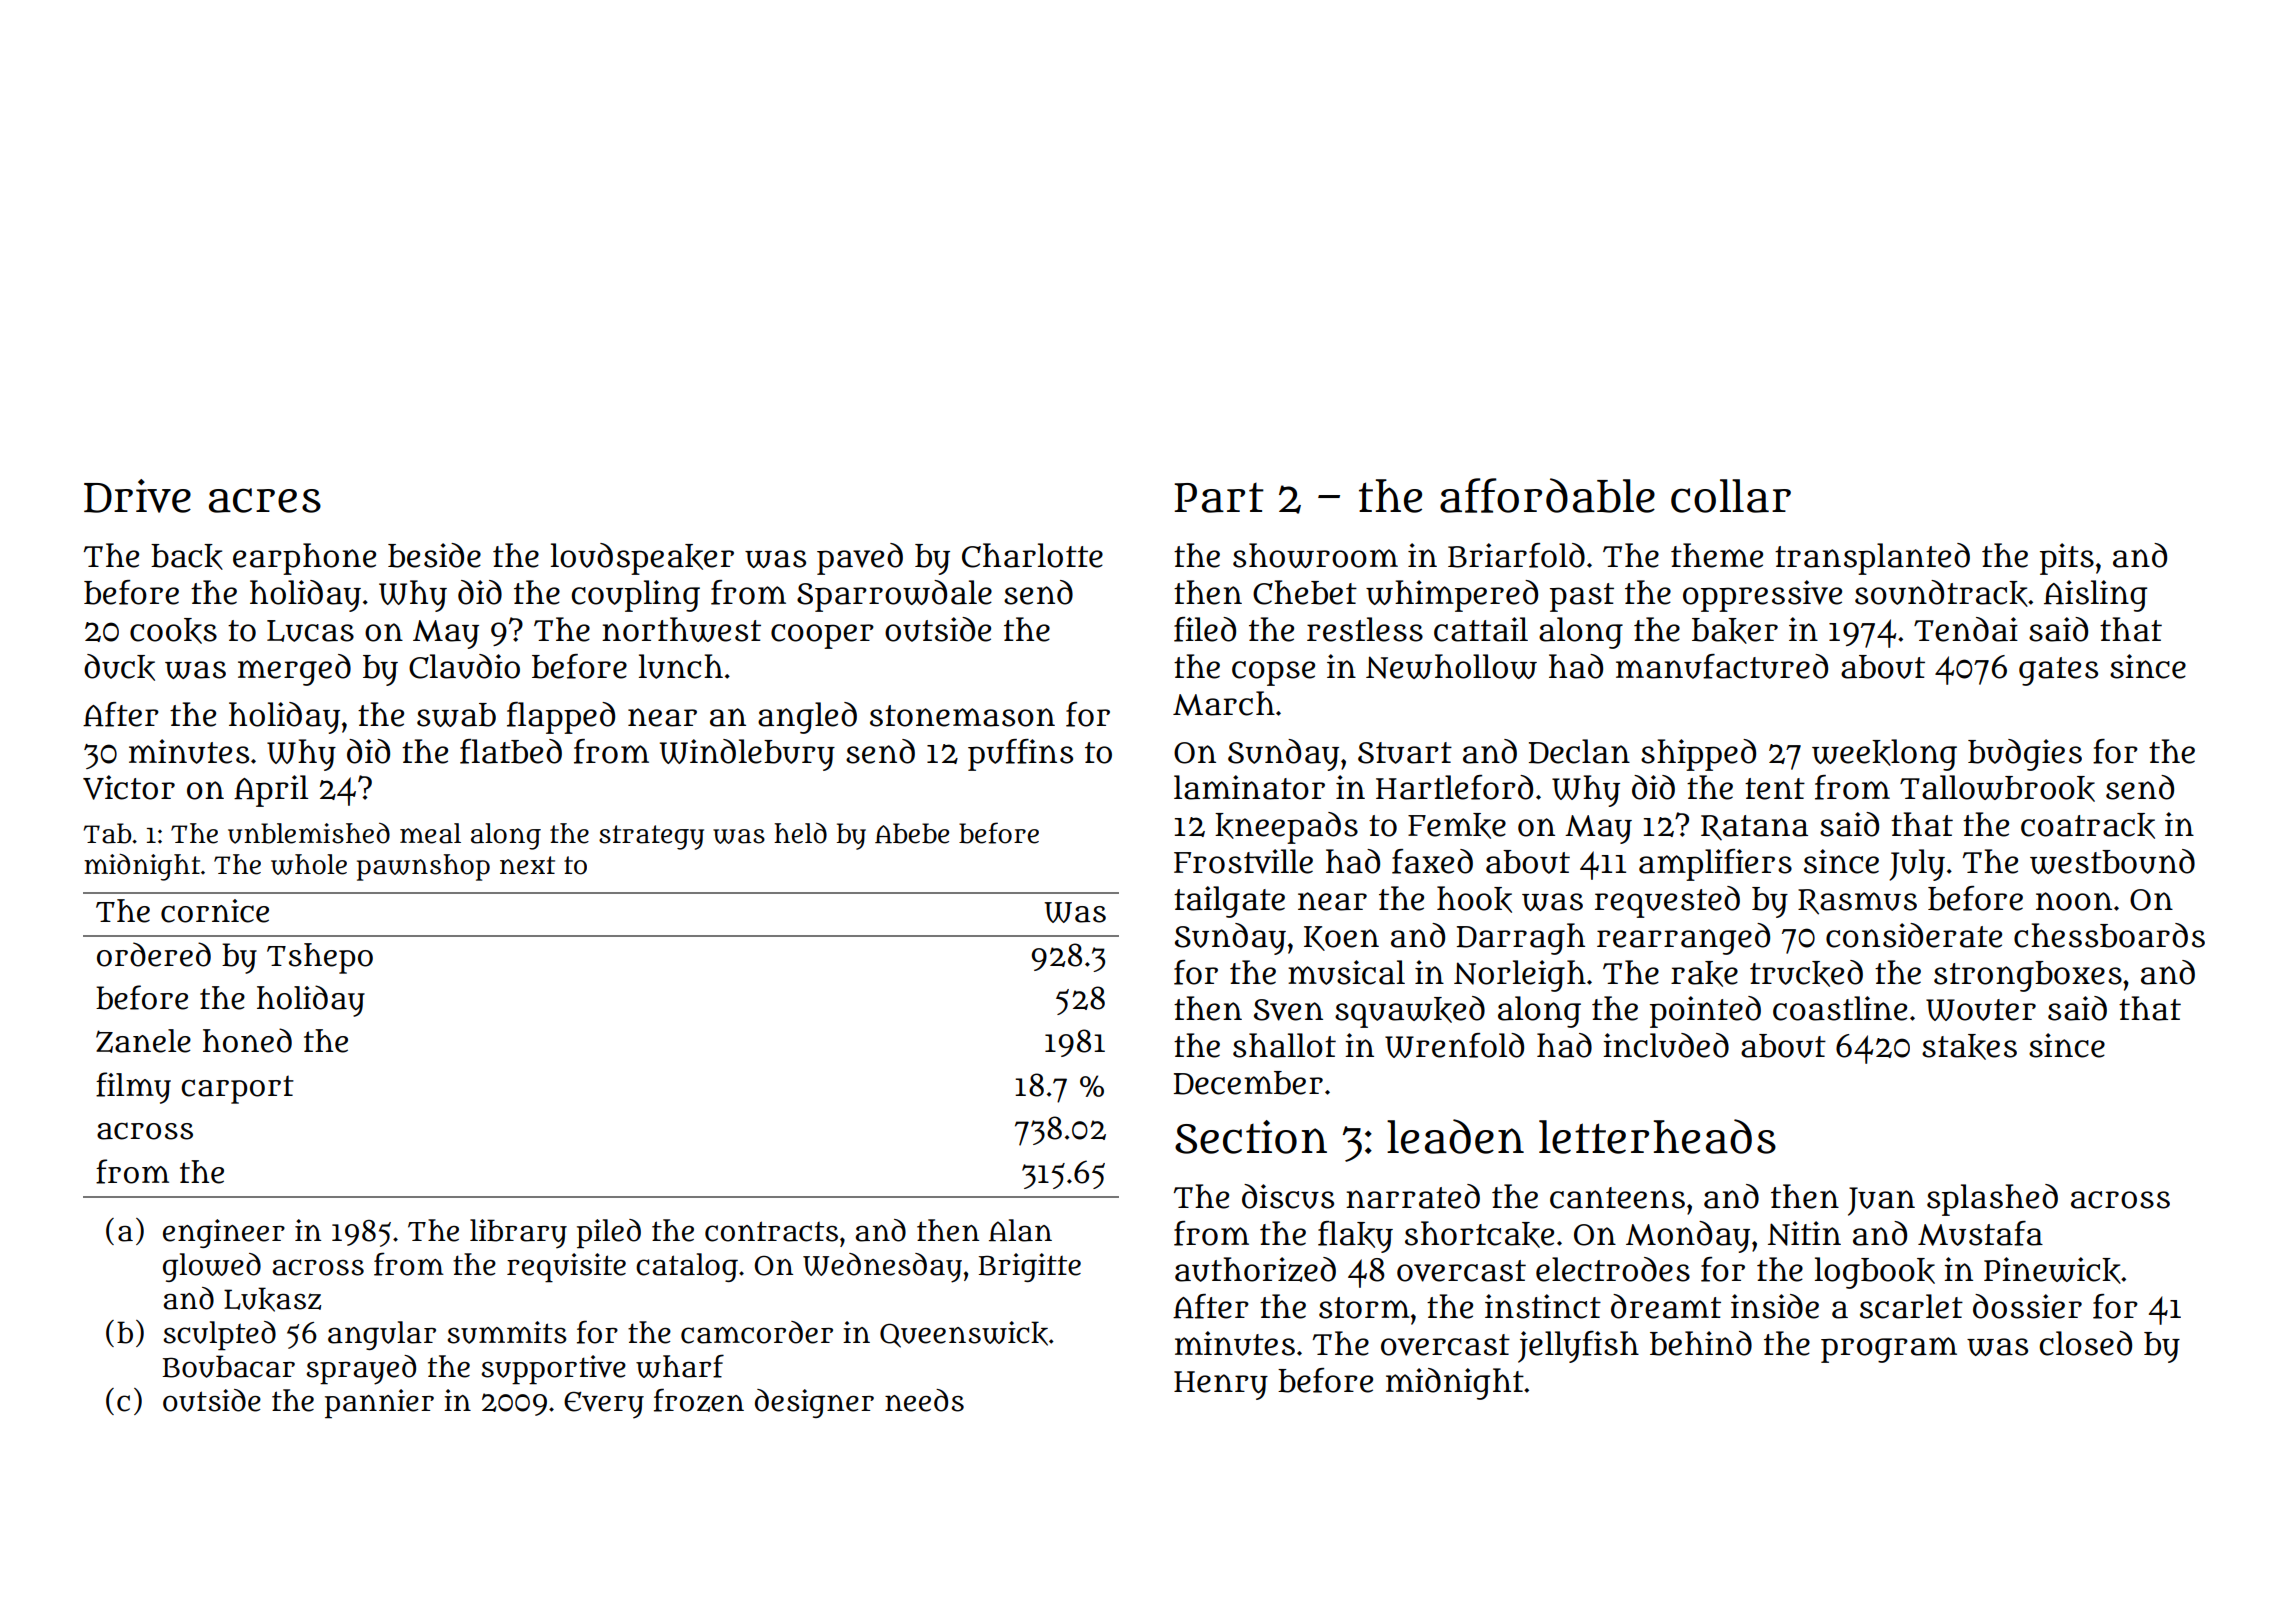 This screenshot has height=1620, width=2292. What do you see at coordinates (527, 865) in the screenshot?
I see `next` at bounding box center [527, 865].
